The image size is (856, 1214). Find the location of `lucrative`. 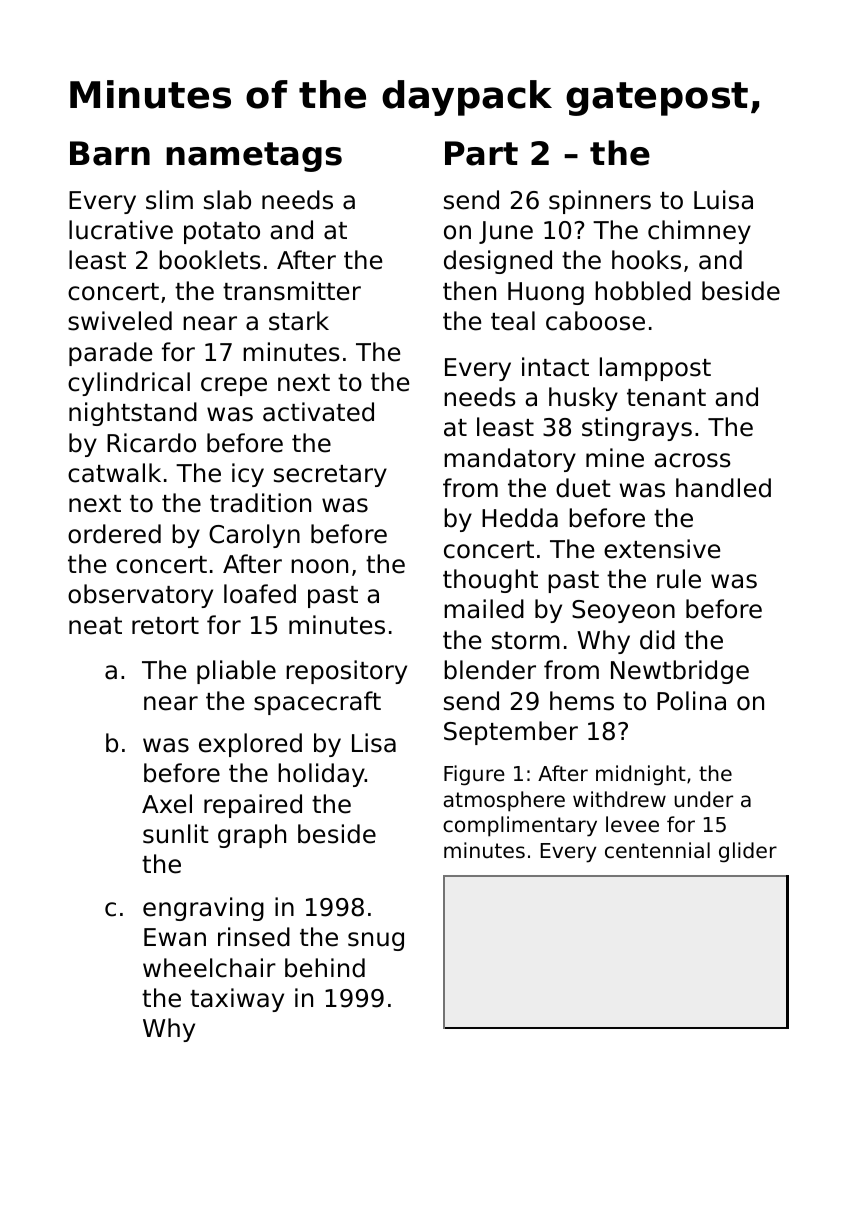

lucrative is located at coordinates (121, 230).
